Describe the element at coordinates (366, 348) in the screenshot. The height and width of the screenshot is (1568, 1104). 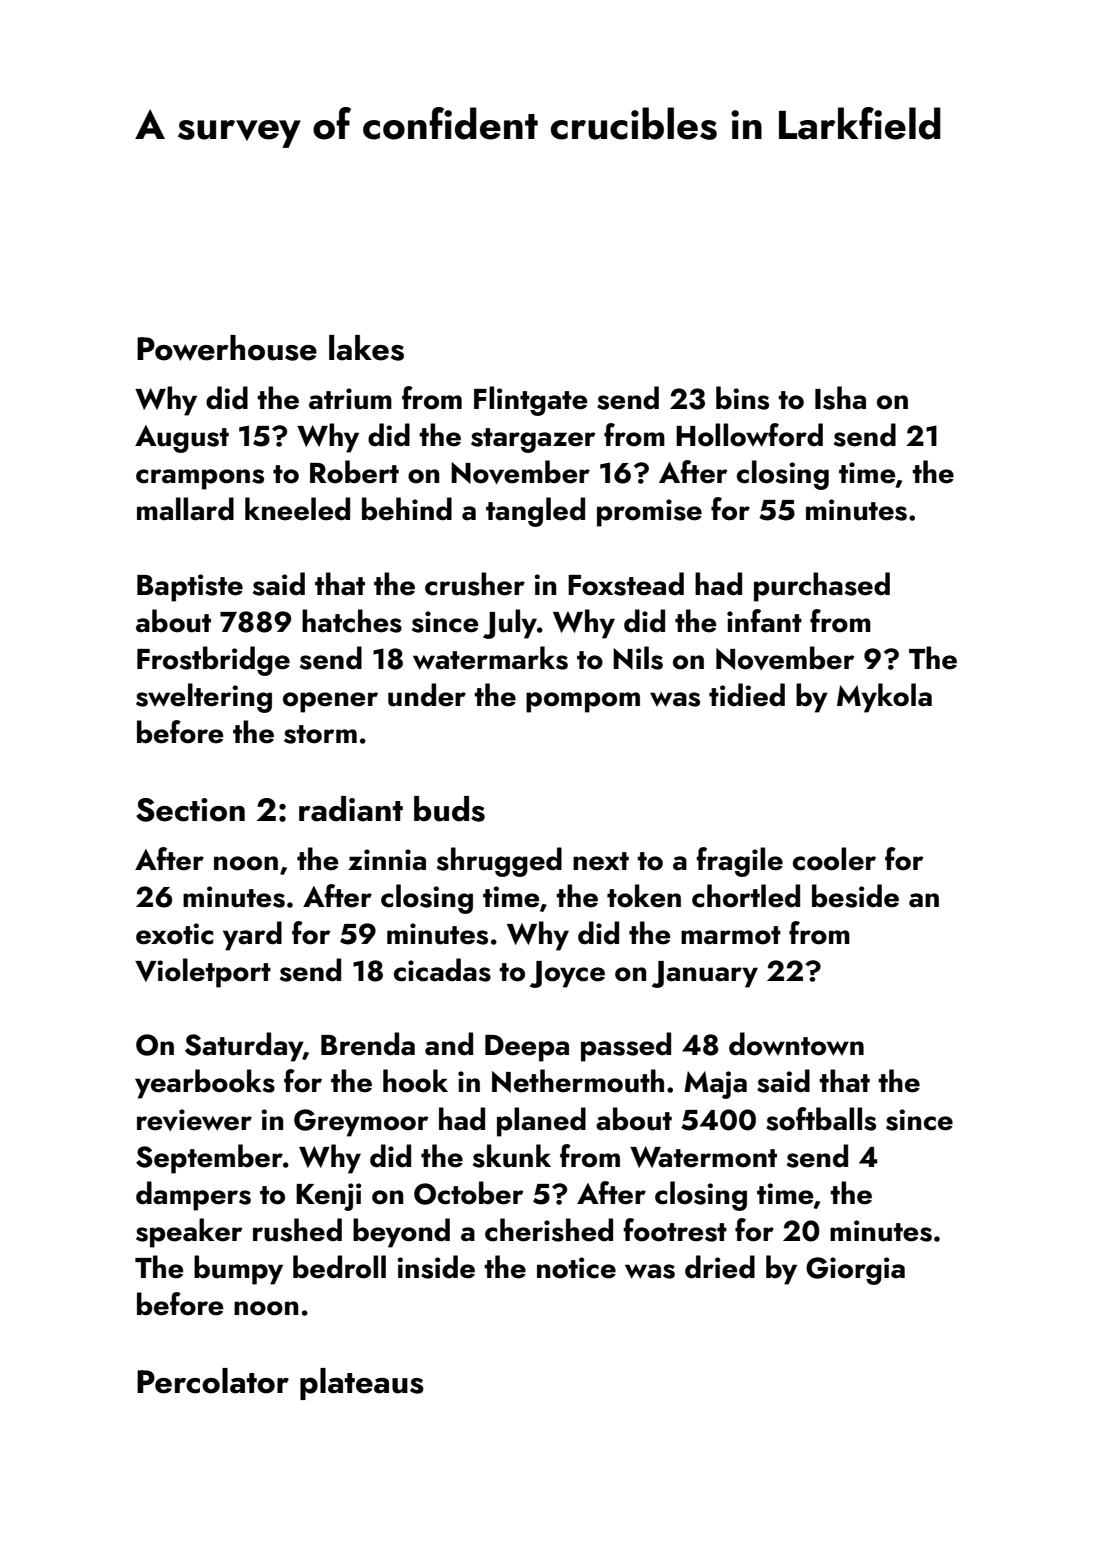
I see `lakes` at that location.
